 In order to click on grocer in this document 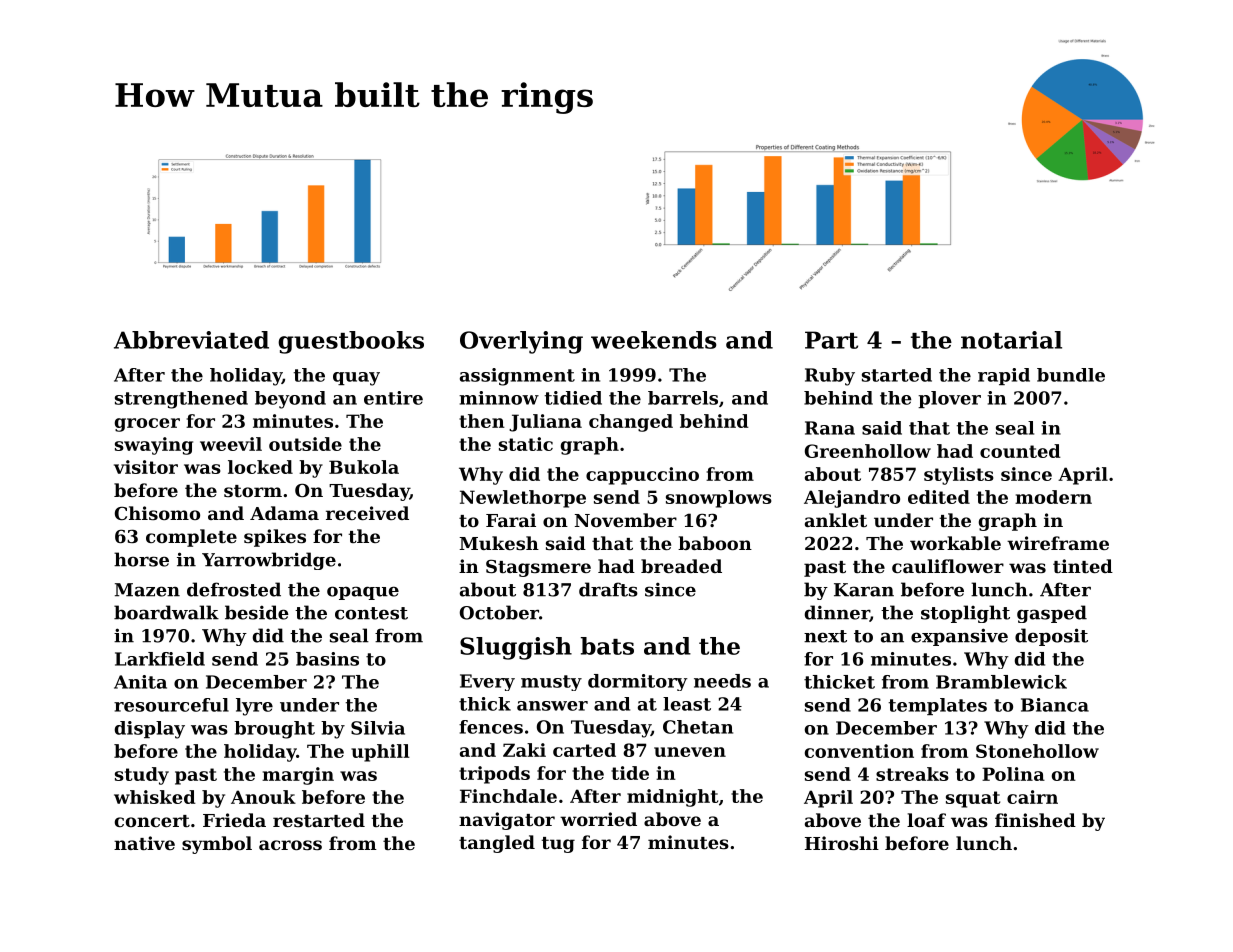, I will do `click(147, 425)`.
